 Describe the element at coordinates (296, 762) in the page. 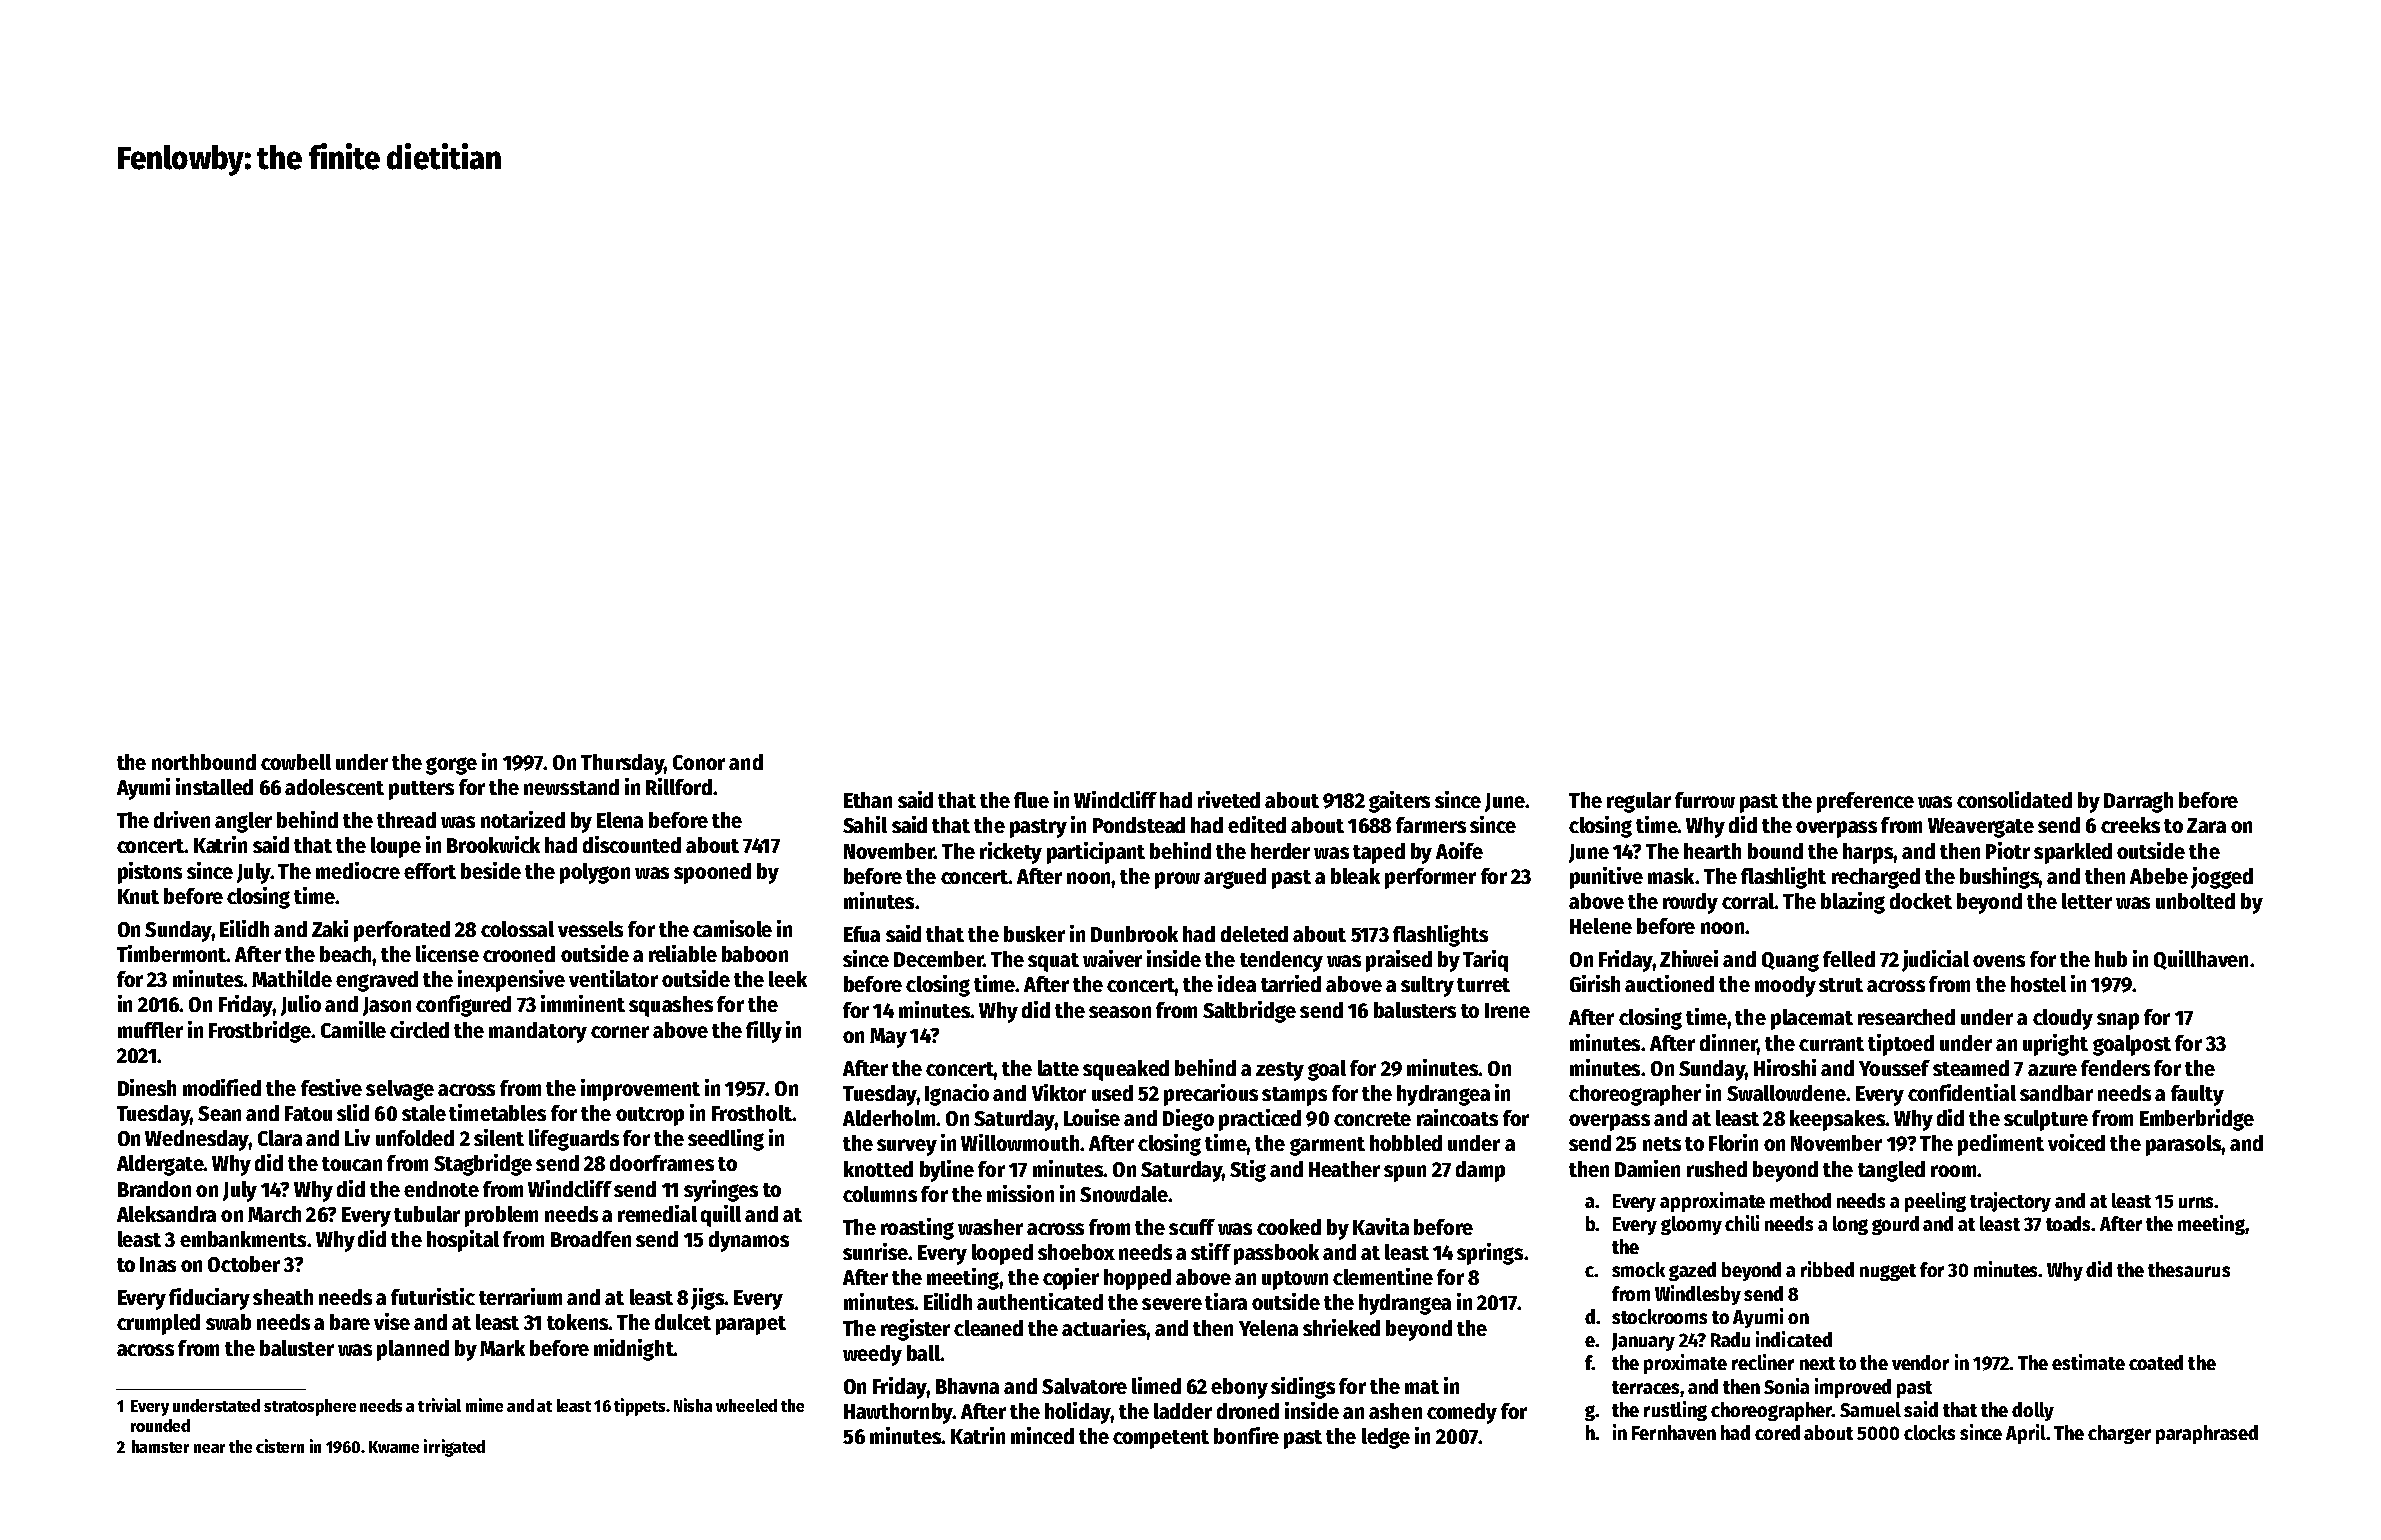

I see `cowbell` at that location.
